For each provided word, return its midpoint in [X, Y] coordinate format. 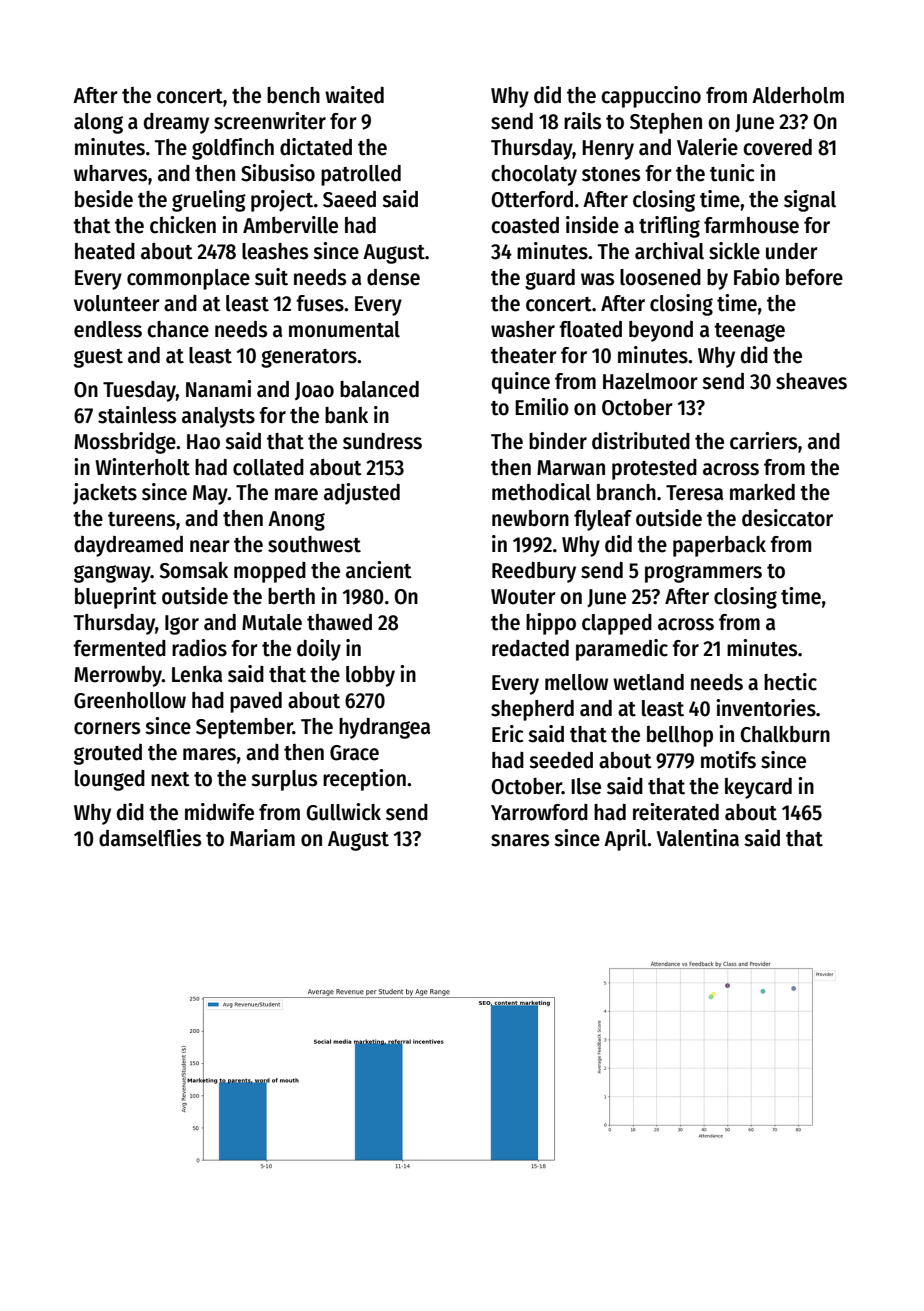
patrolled [361, 175]
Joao [314, 391]
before [814, 277]
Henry [608, 150]
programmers [703, 574]
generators [309, 358]
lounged [110, 780]
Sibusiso [278, 173]
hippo [551, 624]
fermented [119, 648]
